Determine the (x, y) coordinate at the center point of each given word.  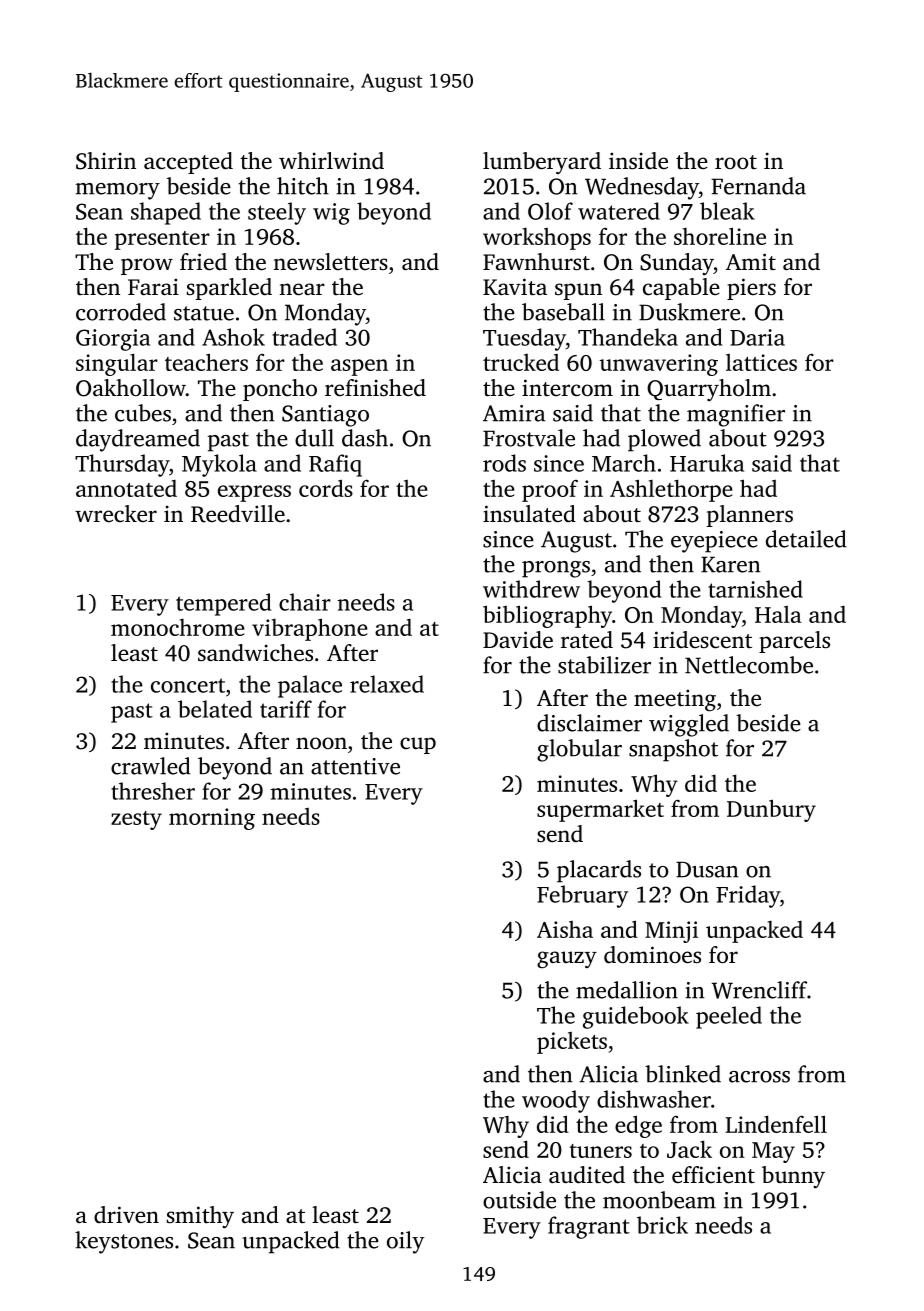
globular (579, 750)
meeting (675, 700)
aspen (359, 367)
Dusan (707, 869)
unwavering (659, 365)
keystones (124, 1242)
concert (188, 685)
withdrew (531, 589)
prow (147, 266)
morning (212, 819)
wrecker (116, 514)
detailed (806, 539)
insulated (529, 514)
